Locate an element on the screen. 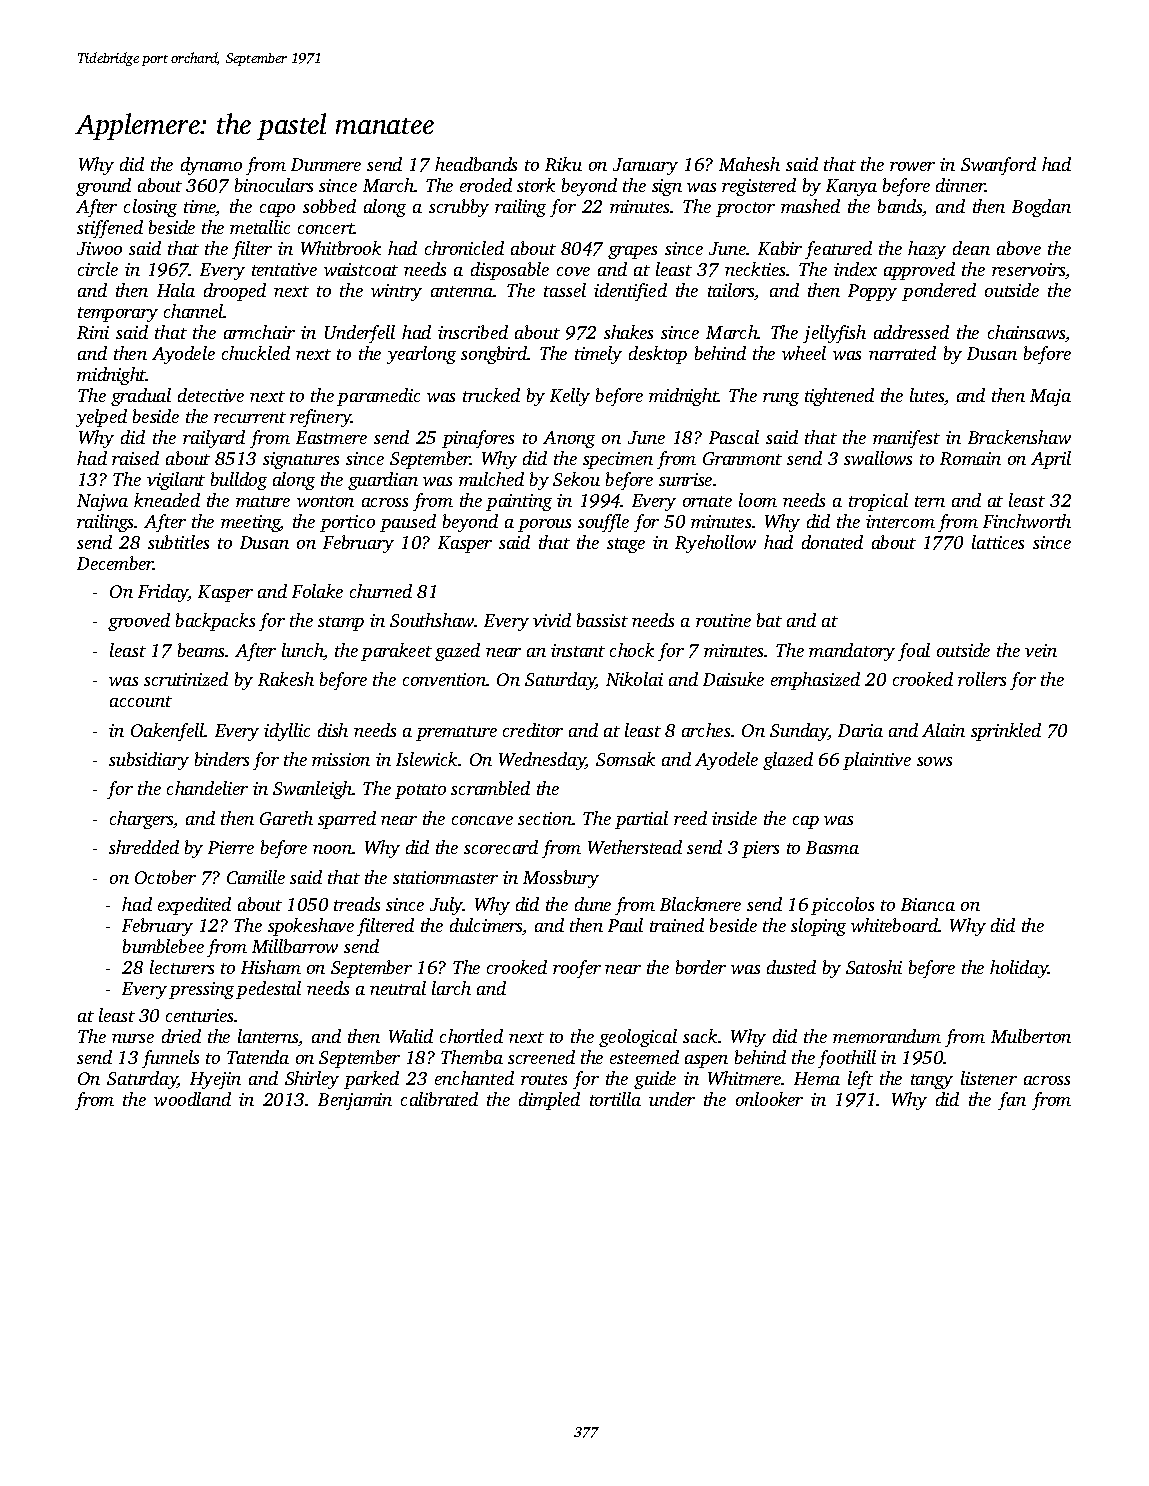 The height and width of the screenshot is (1486, 1149). Dunmere is located at coordinates (326, 164).
